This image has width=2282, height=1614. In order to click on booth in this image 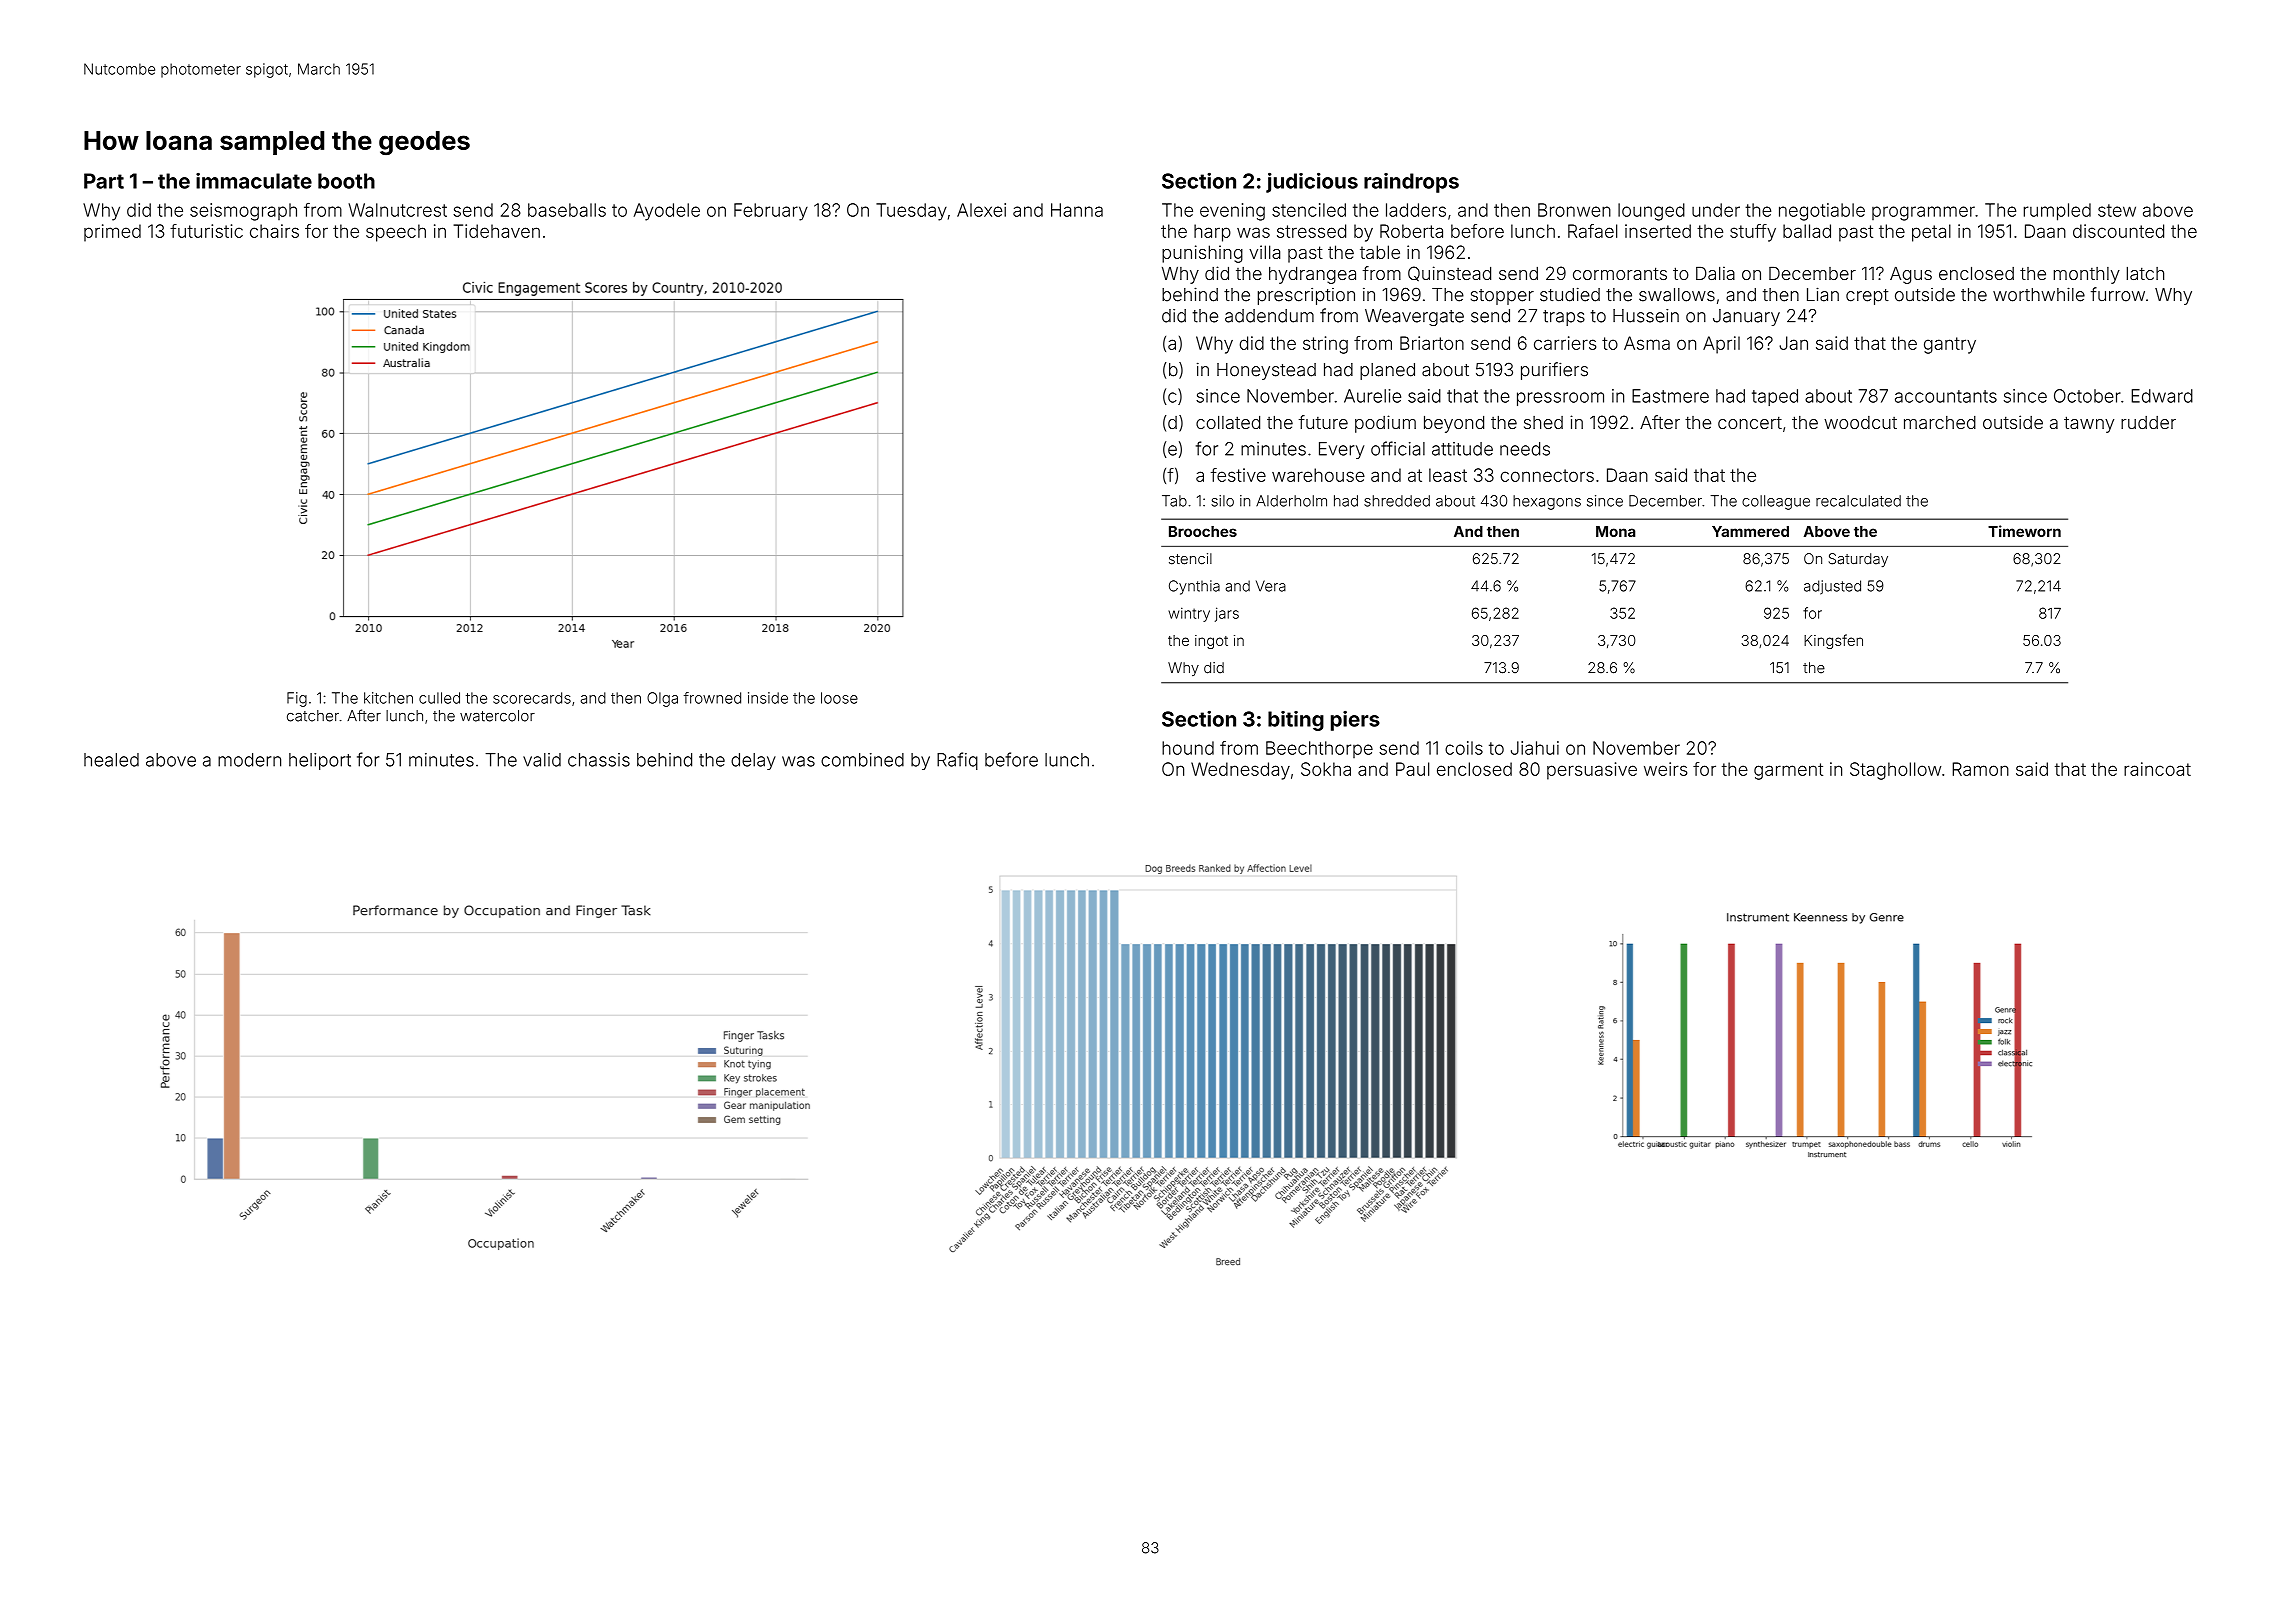, I will do `click(346, 181)`.
